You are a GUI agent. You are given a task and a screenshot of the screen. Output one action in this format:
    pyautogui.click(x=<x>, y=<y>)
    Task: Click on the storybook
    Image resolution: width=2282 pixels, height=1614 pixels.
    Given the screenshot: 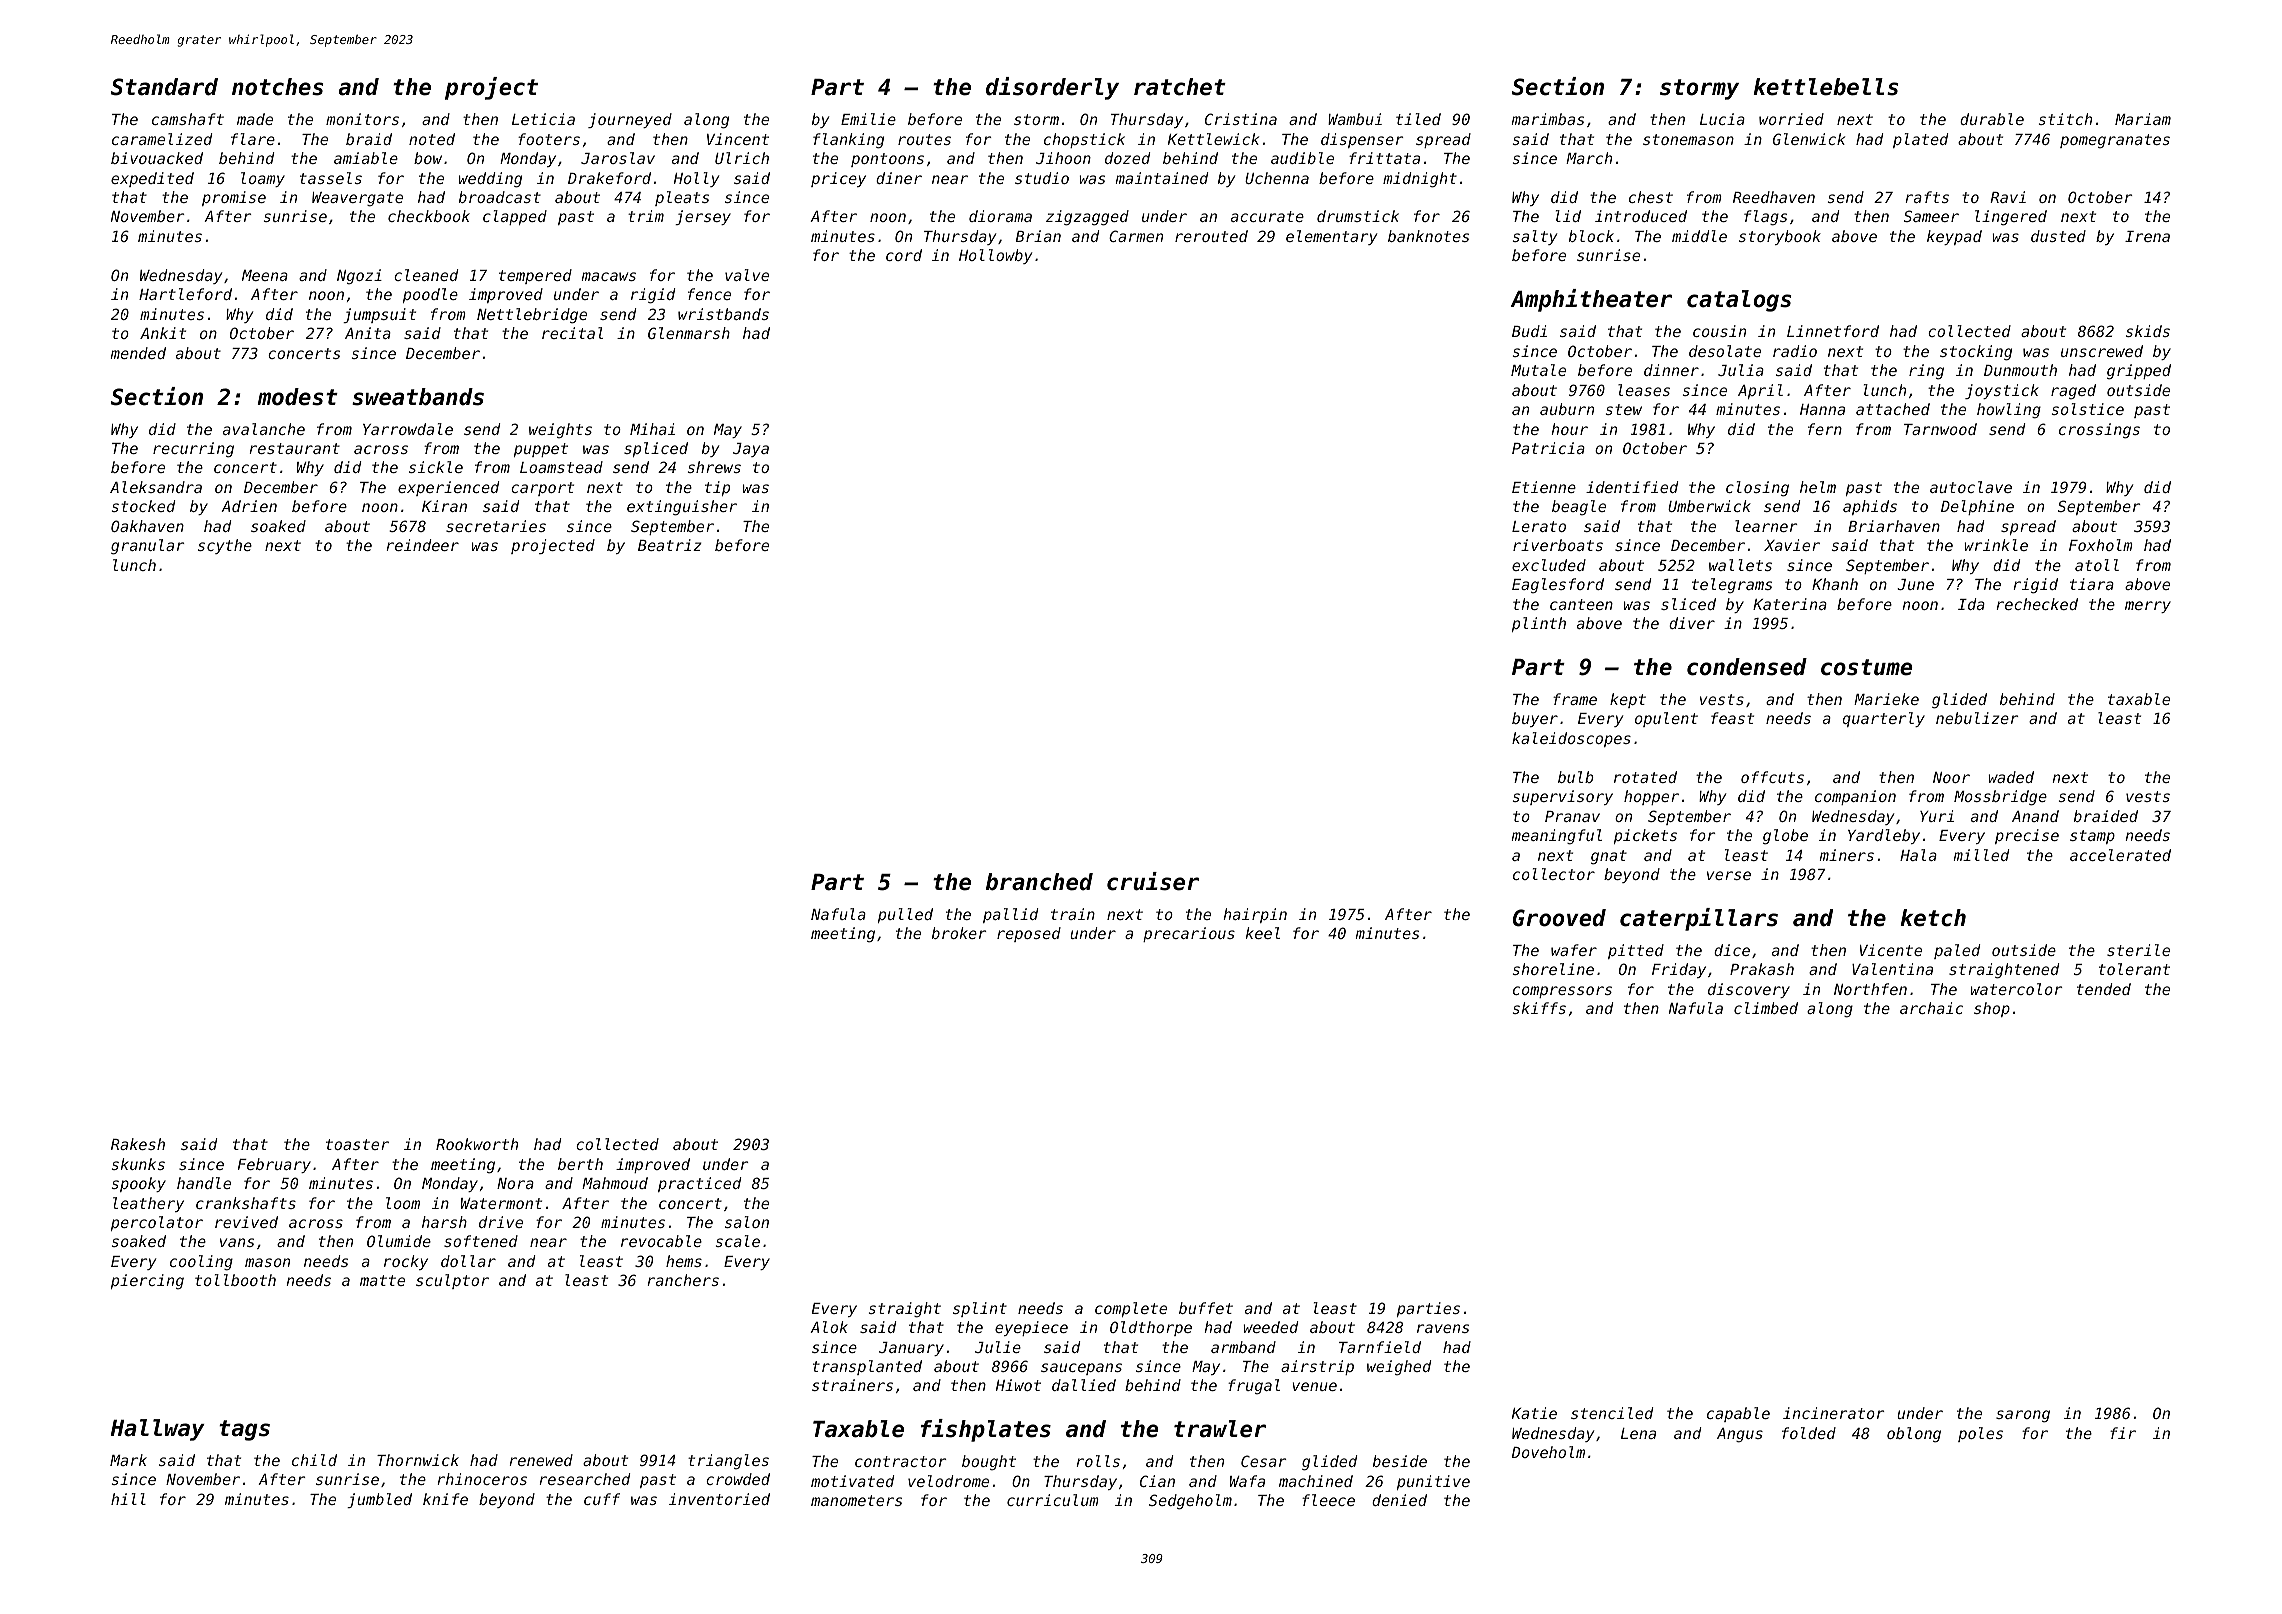 What is the action you would take?
    pyautogui.click(x=1780, y=237)
